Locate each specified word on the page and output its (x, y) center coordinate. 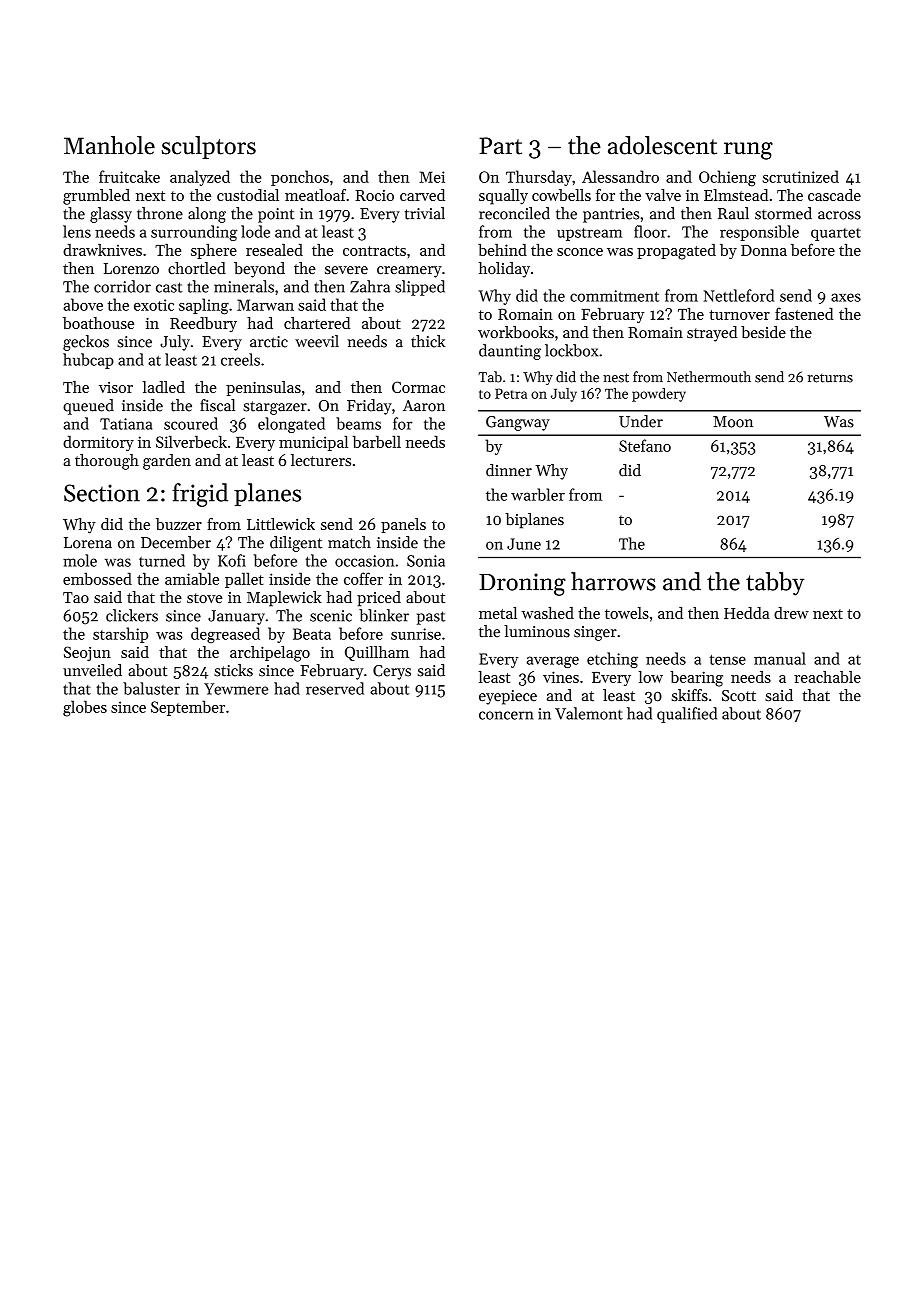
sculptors (209, 147)
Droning (522, 584)
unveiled (92, 670)
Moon (733, 422)
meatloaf (315, 195)
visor (116, 387)
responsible (759, 233)
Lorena (88, 543)
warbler (538, 494)
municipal (313, 443)
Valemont (589, 713)
